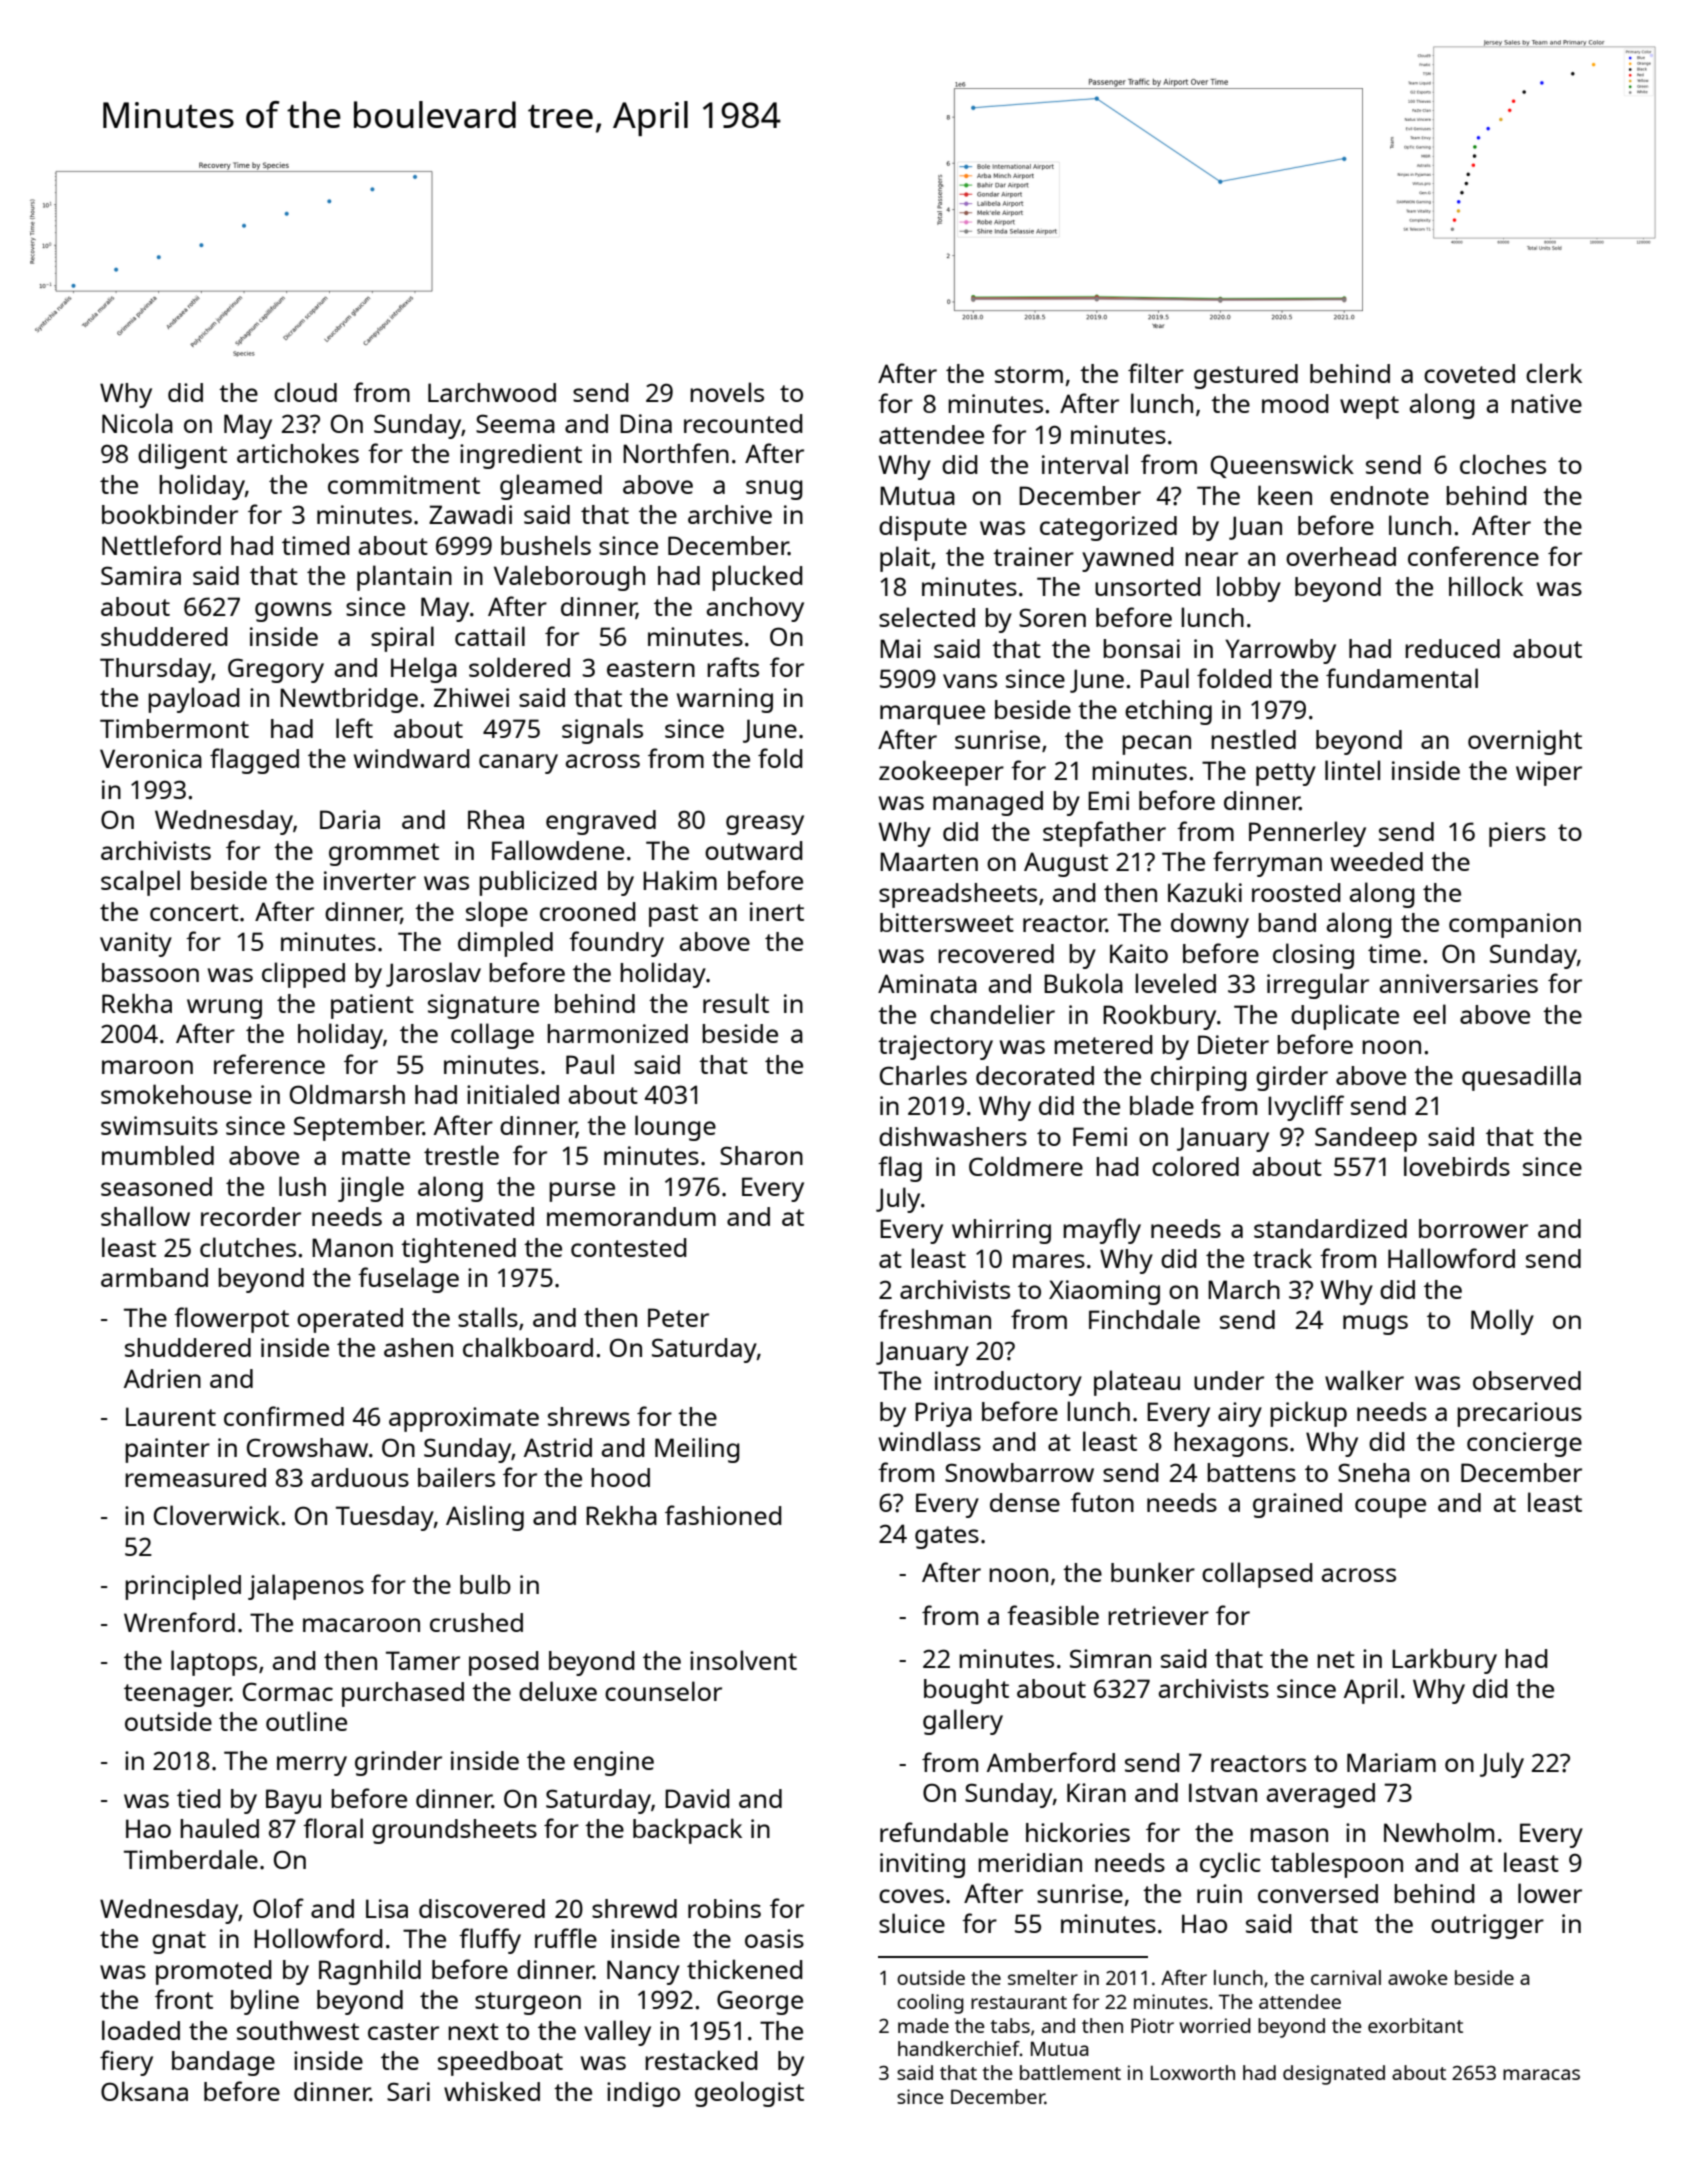  What do you see at coordinates (646, 423) in the image?
I see `Dina` at bounding box center [646, 423].
